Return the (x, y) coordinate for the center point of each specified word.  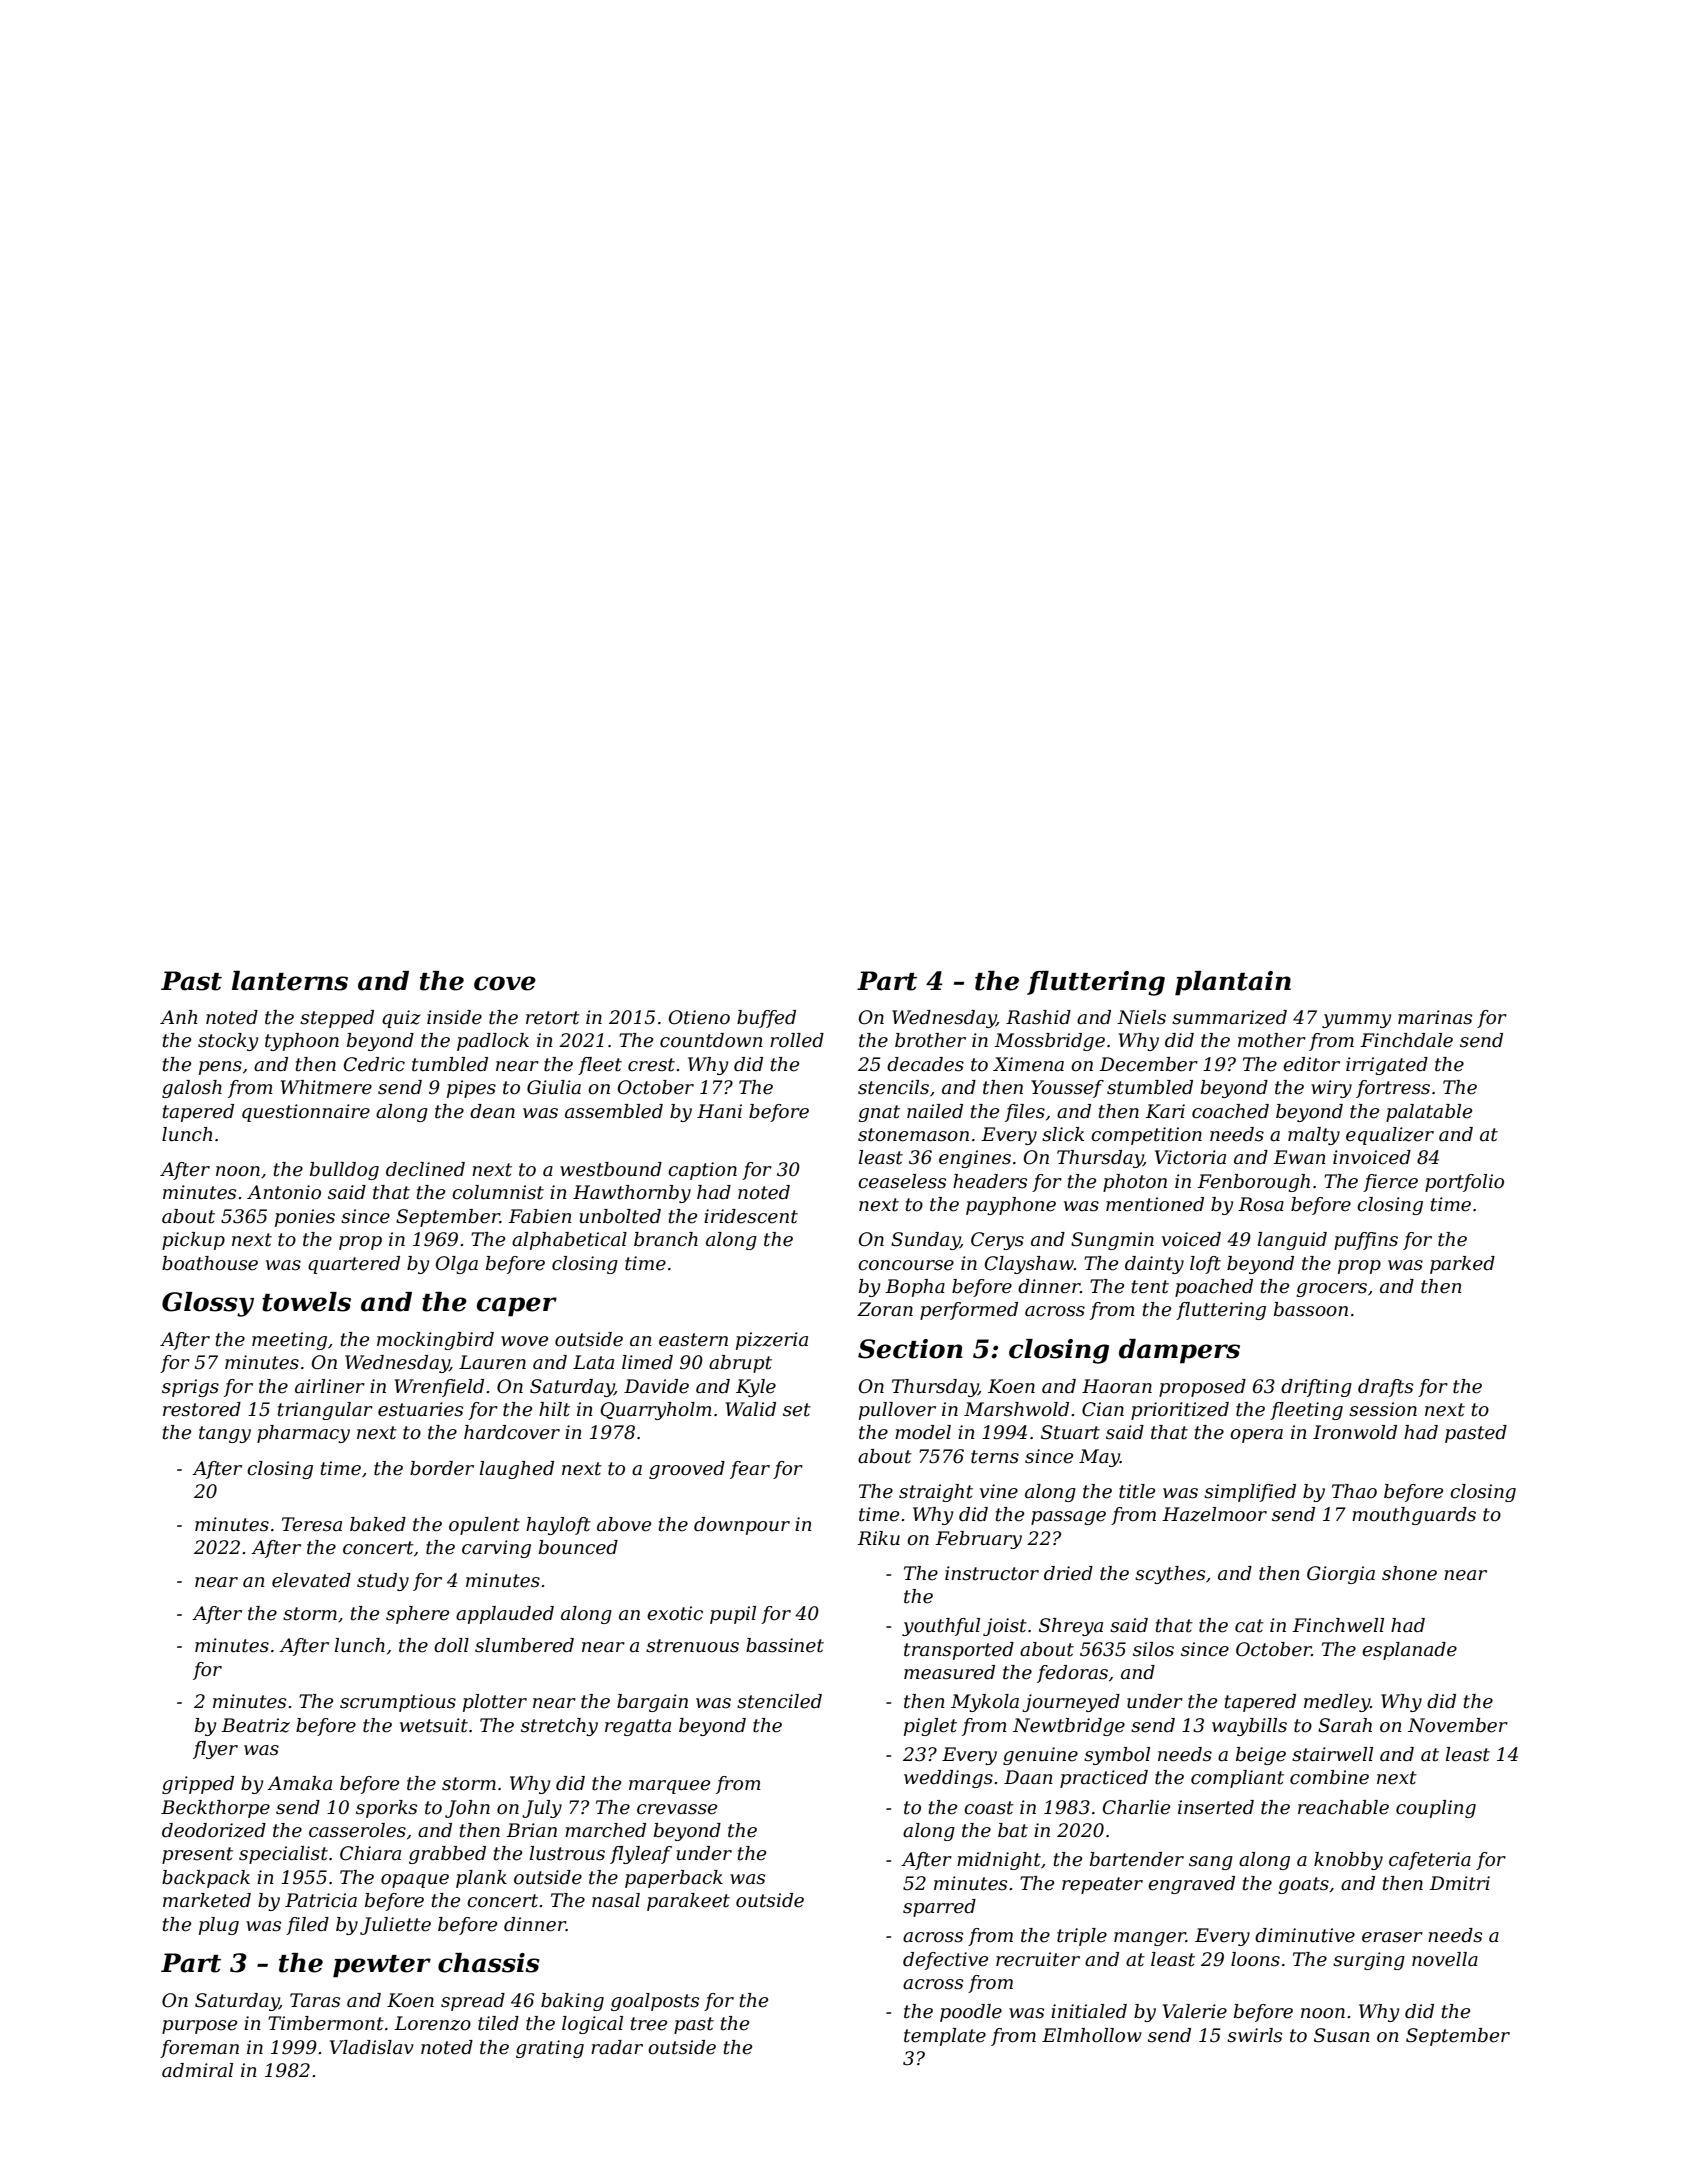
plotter (495, 1703)
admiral (197, 2070)
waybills (1249, 1727)
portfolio (1464, 1183)
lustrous (567, 1853)
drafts (1385, 1388)
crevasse (677, 1809)
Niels (1141, 1017)
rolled (797, 1040)
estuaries (420, 1409)
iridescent (751, 1216)
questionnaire (306, 1113)
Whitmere (326, 1087)
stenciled (779, 1701)
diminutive (1305, 1935)
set (797, 1410)
